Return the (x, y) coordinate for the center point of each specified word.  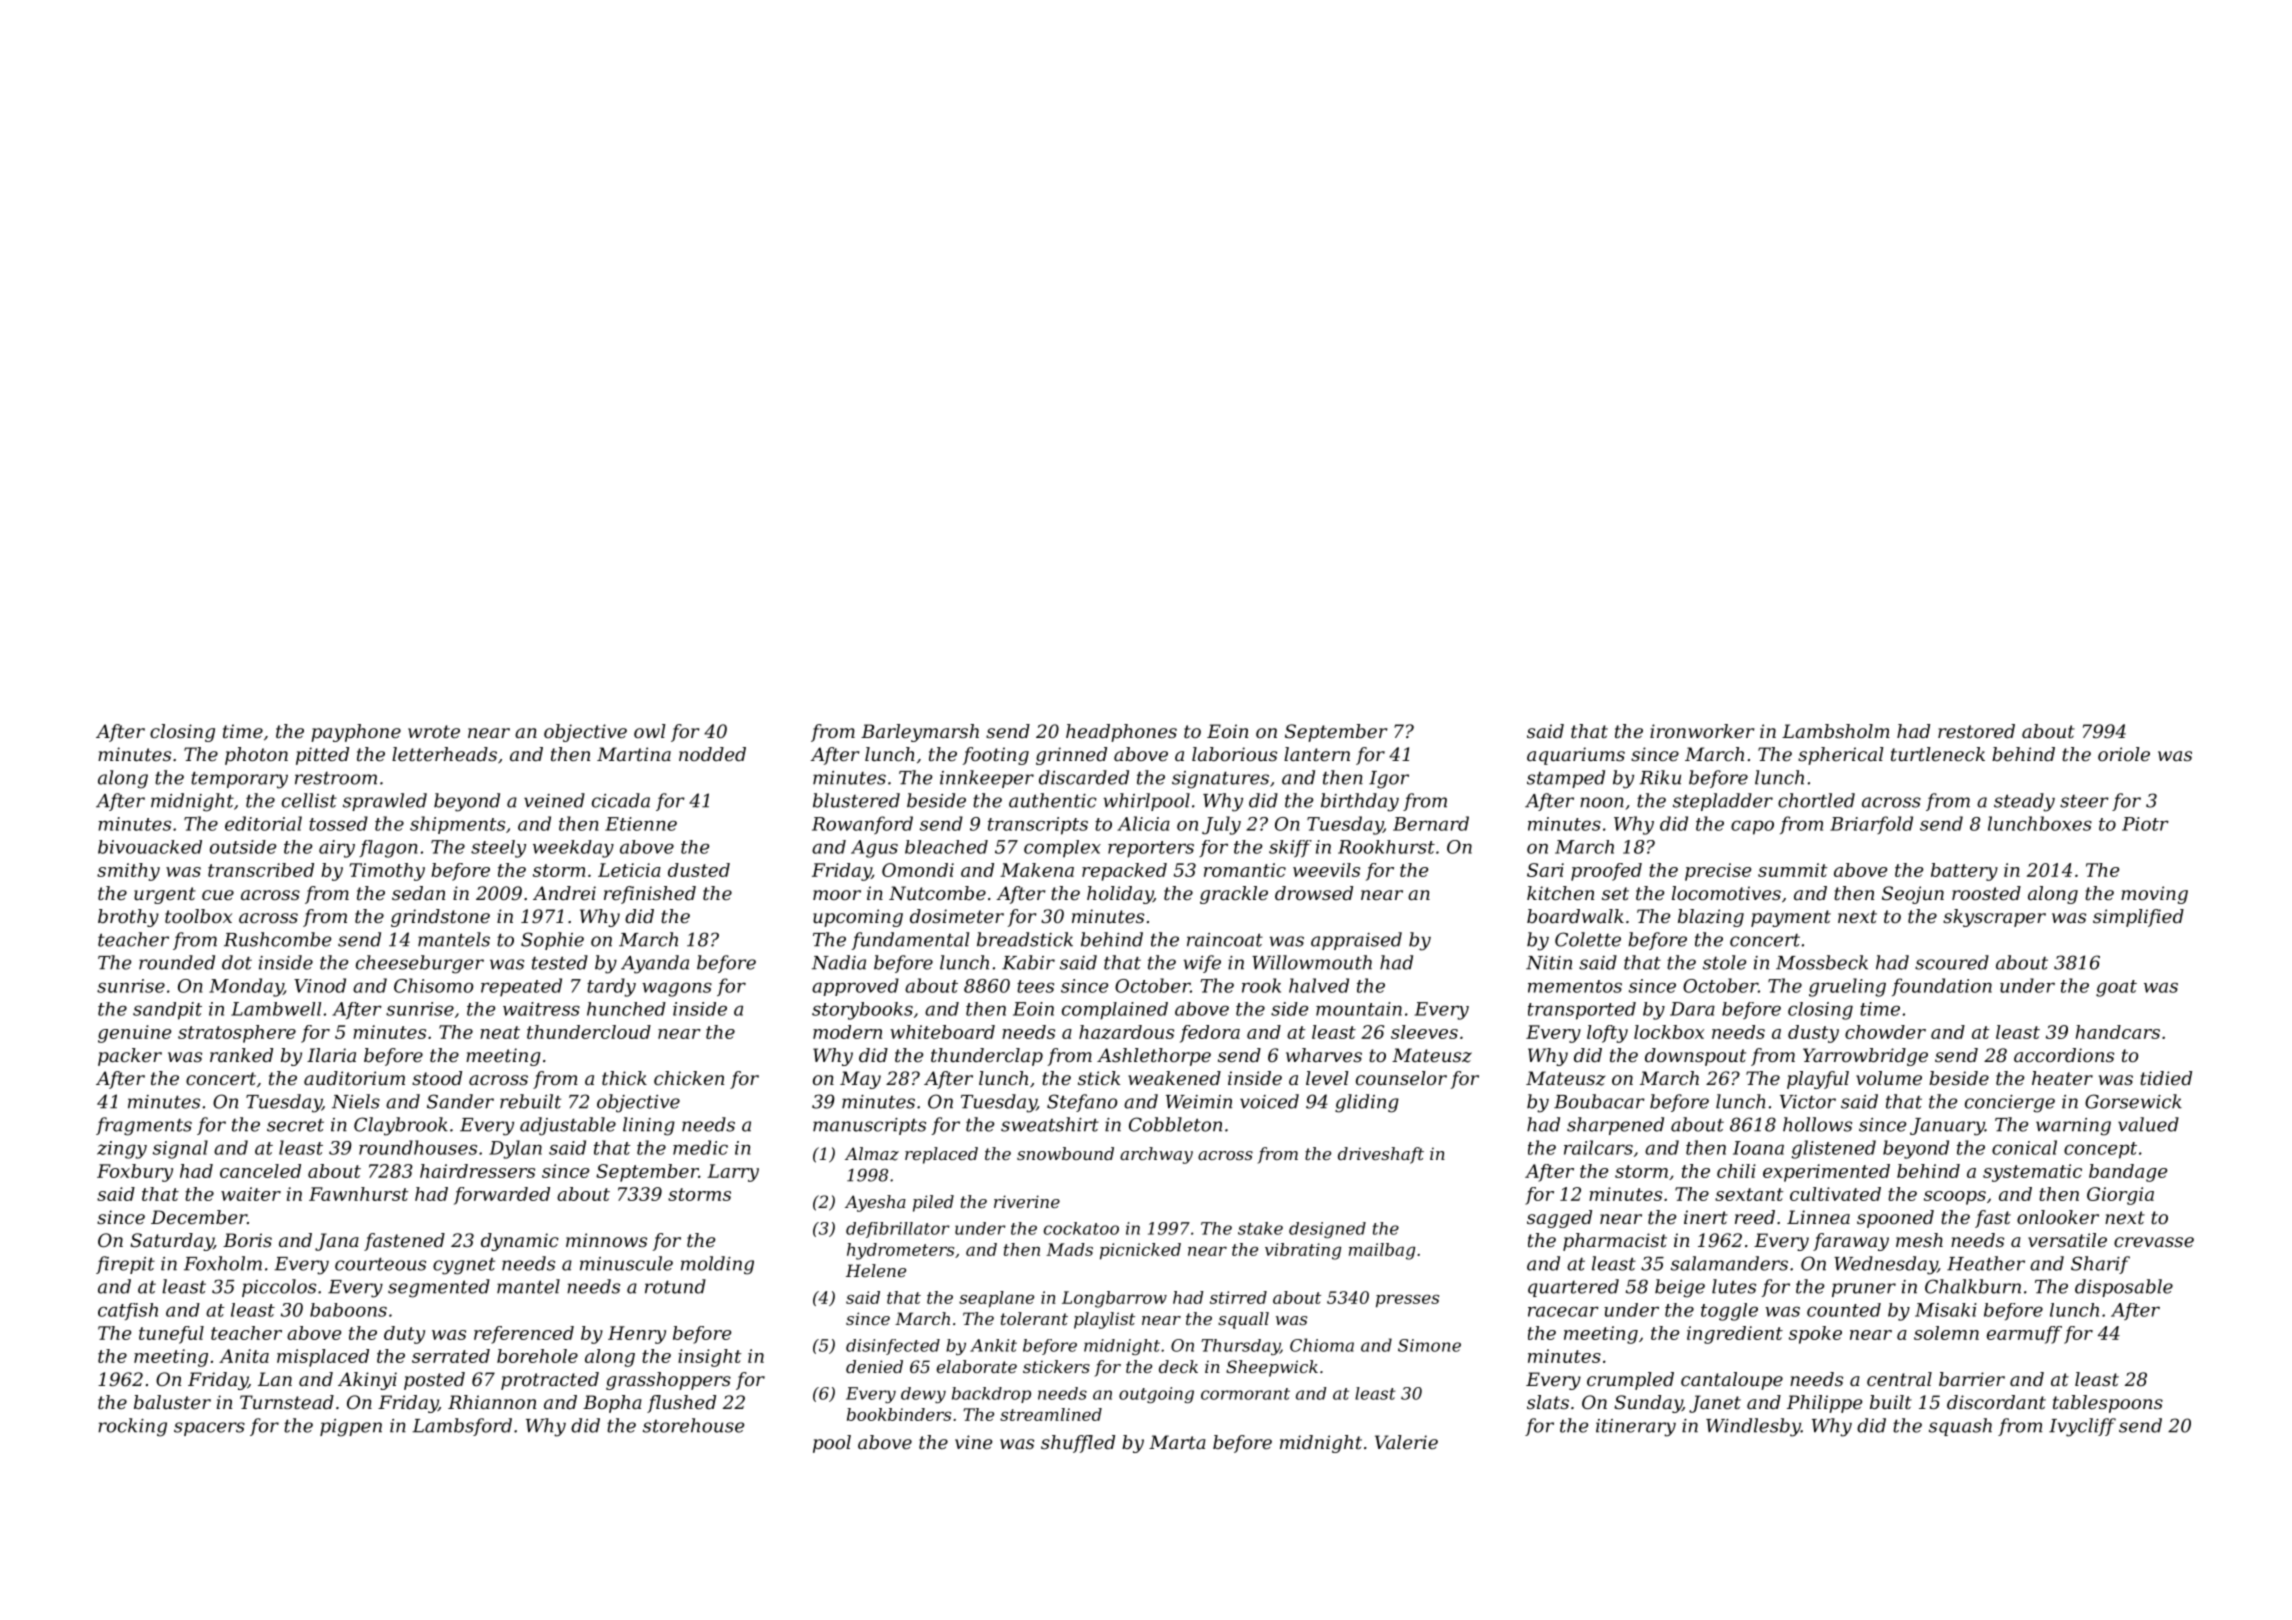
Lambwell (276, 1009)
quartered (1573, 1288)
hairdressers (477, 1171)
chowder (1885, 1032)
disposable (2124, 1288)
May (860, 1080)
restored (1976, 731)
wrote (434, 731)
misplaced (323, 1358)
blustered (856, 800)
